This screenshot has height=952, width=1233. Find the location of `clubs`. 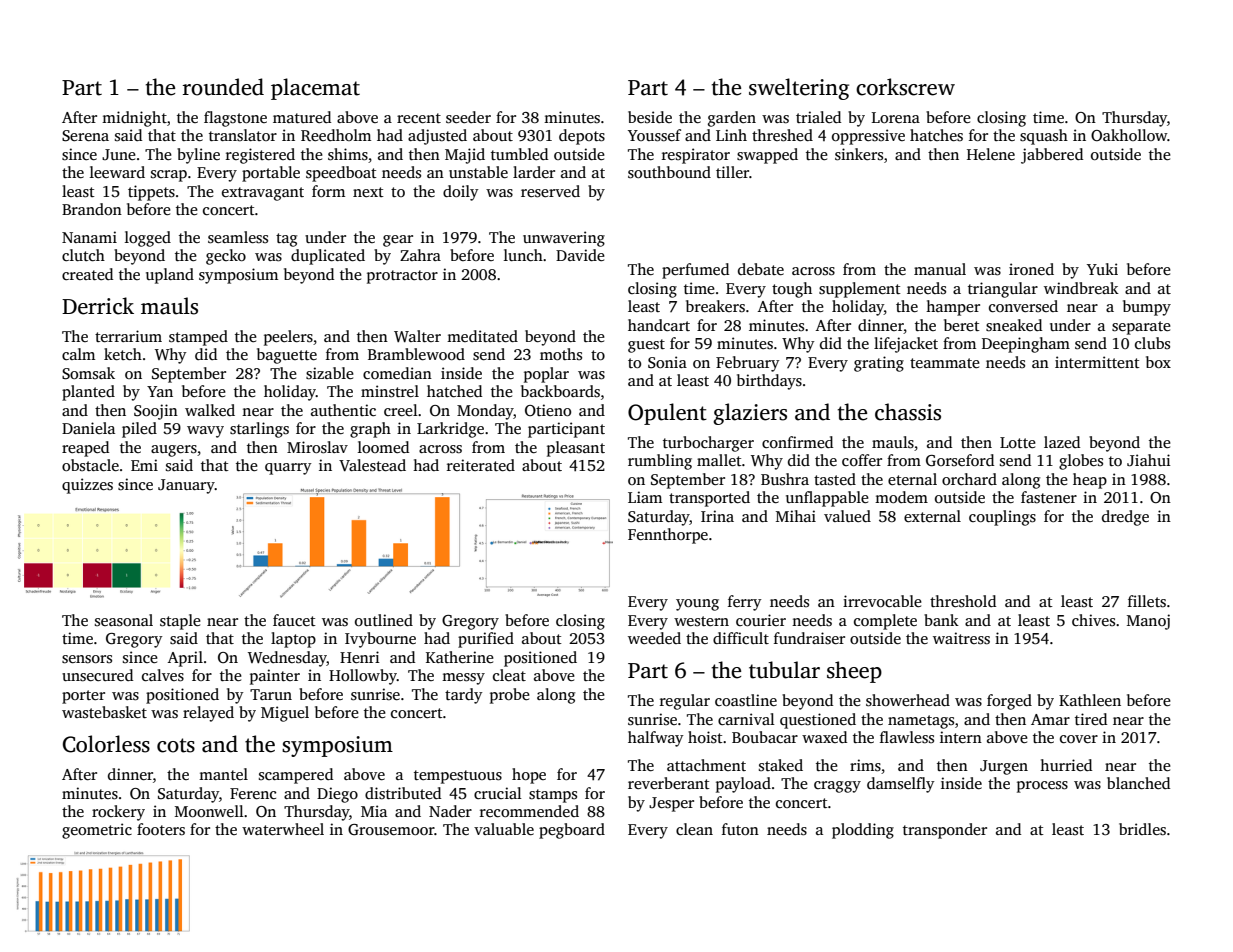

clubs is located at coordinates (1152, 343).
